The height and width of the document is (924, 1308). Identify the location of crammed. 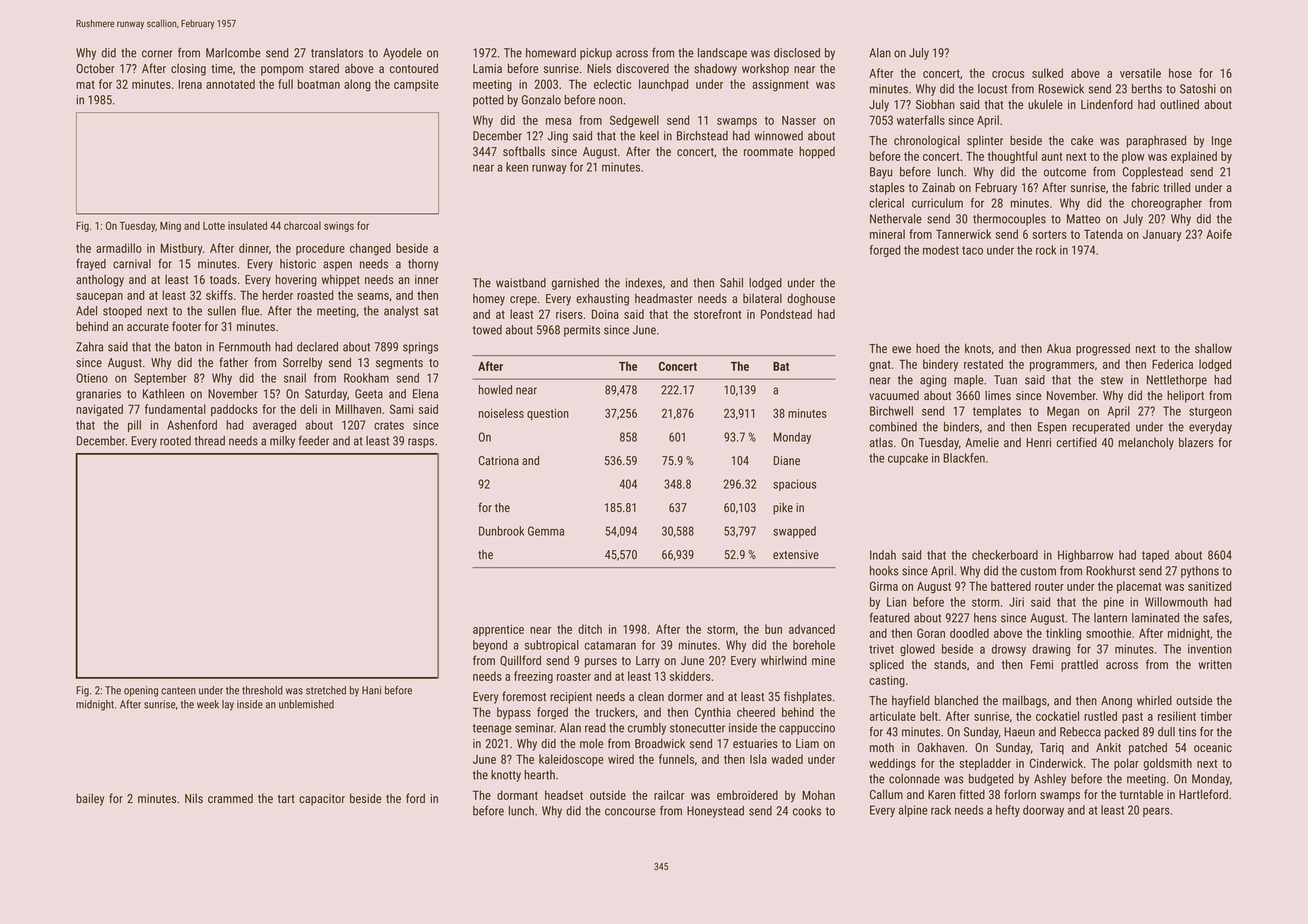
(230, 798).
